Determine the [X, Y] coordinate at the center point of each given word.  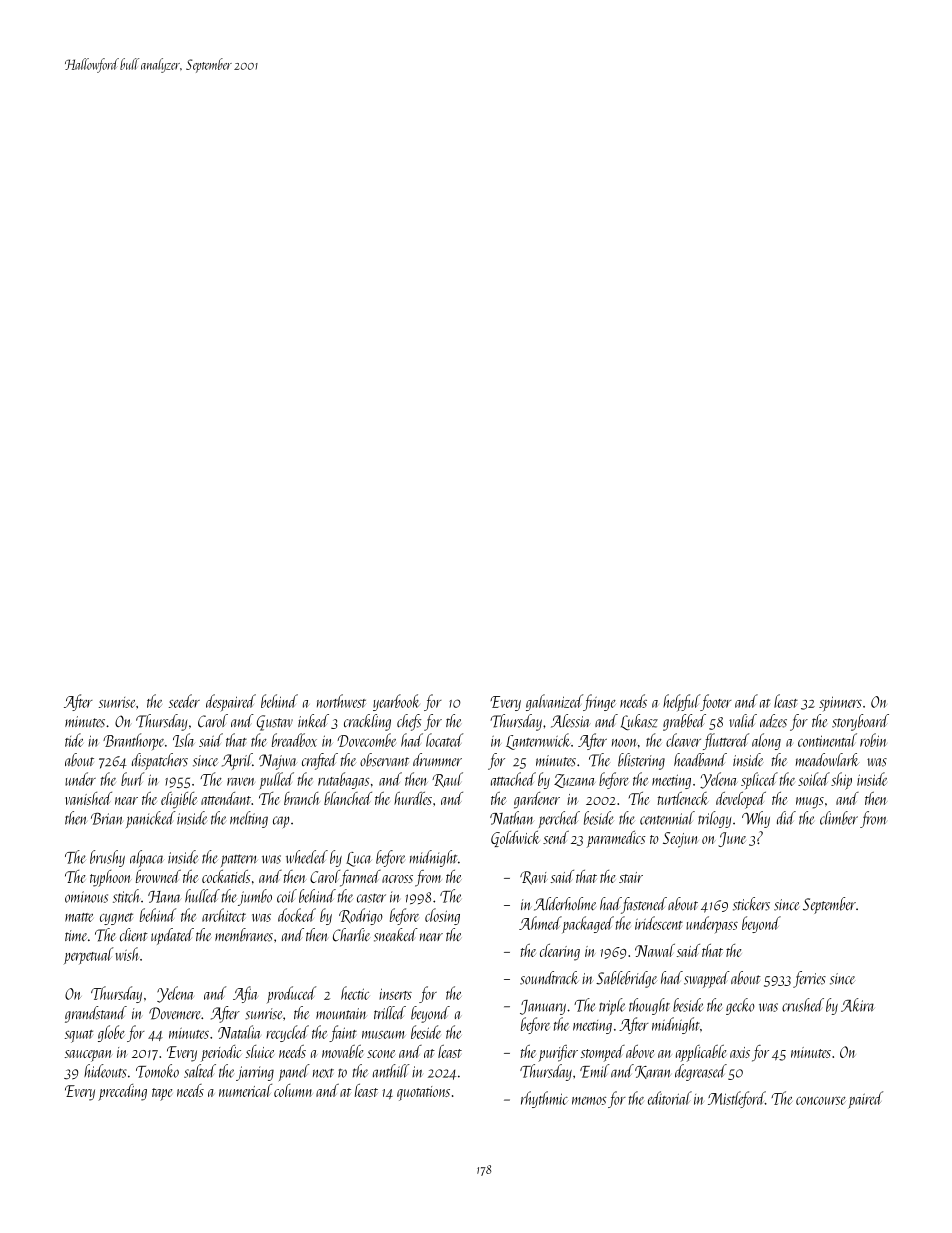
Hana [164, 897]
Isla [184, 740]
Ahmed [540, 923]
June [732, 839]
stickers [751, 904]
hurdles [413, 798]
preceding [122, 1092]
